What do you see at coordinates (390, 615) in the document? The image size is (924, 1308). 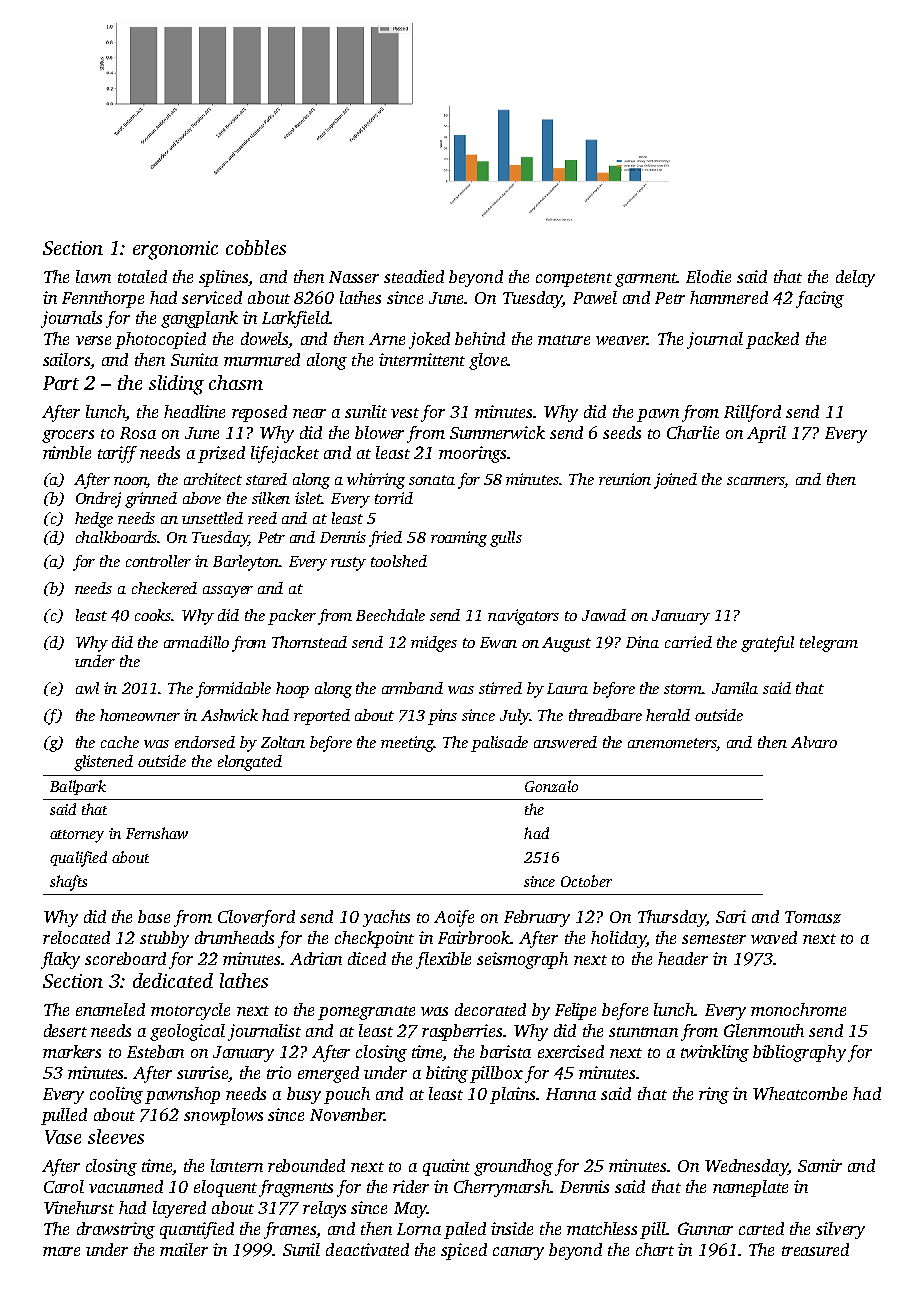 I see `Beechdale` at bounding box center [390, 615].
